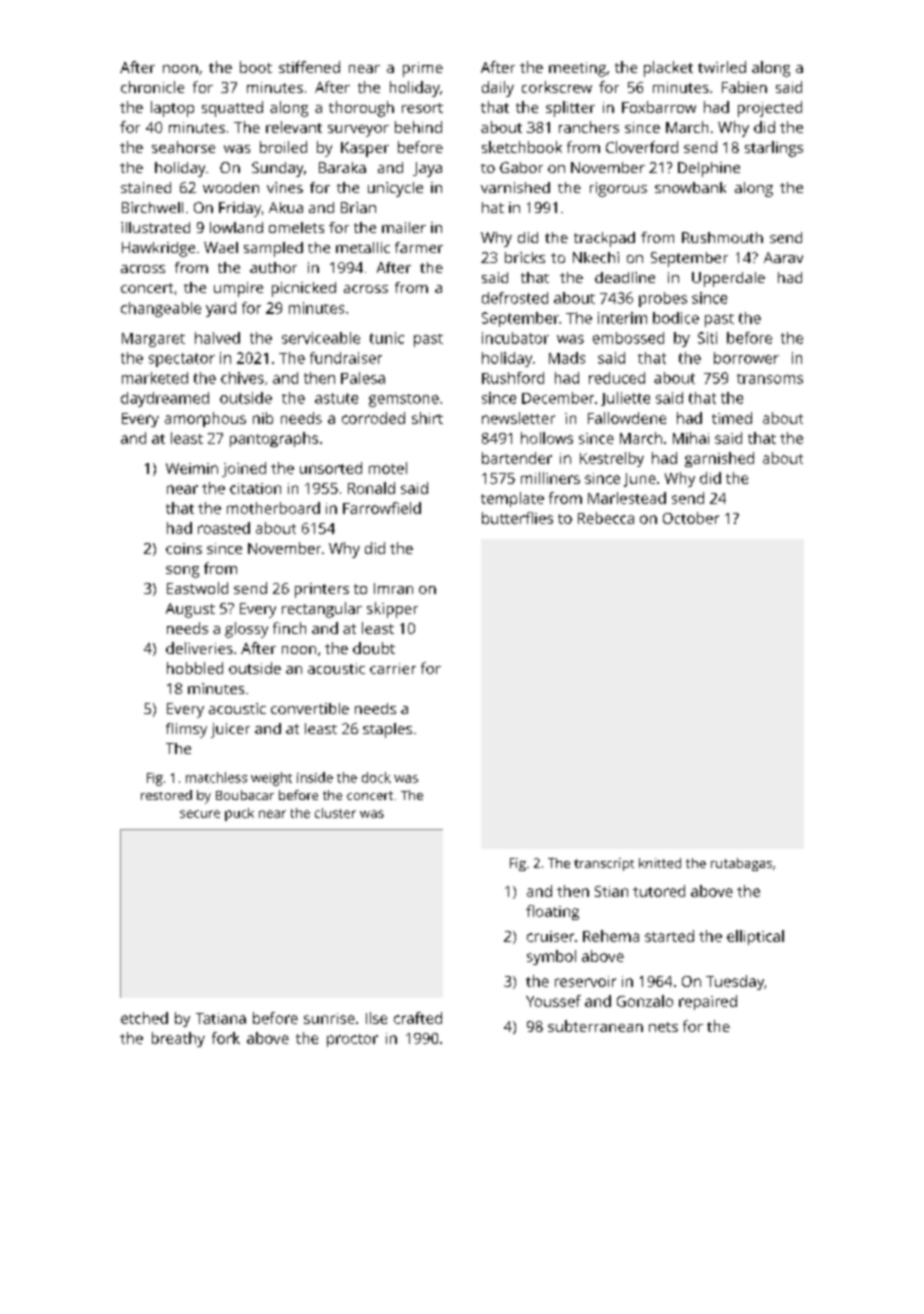 The height and width of the screenshot is (1314, 924). I want to click on coins, so click(184, 548).
